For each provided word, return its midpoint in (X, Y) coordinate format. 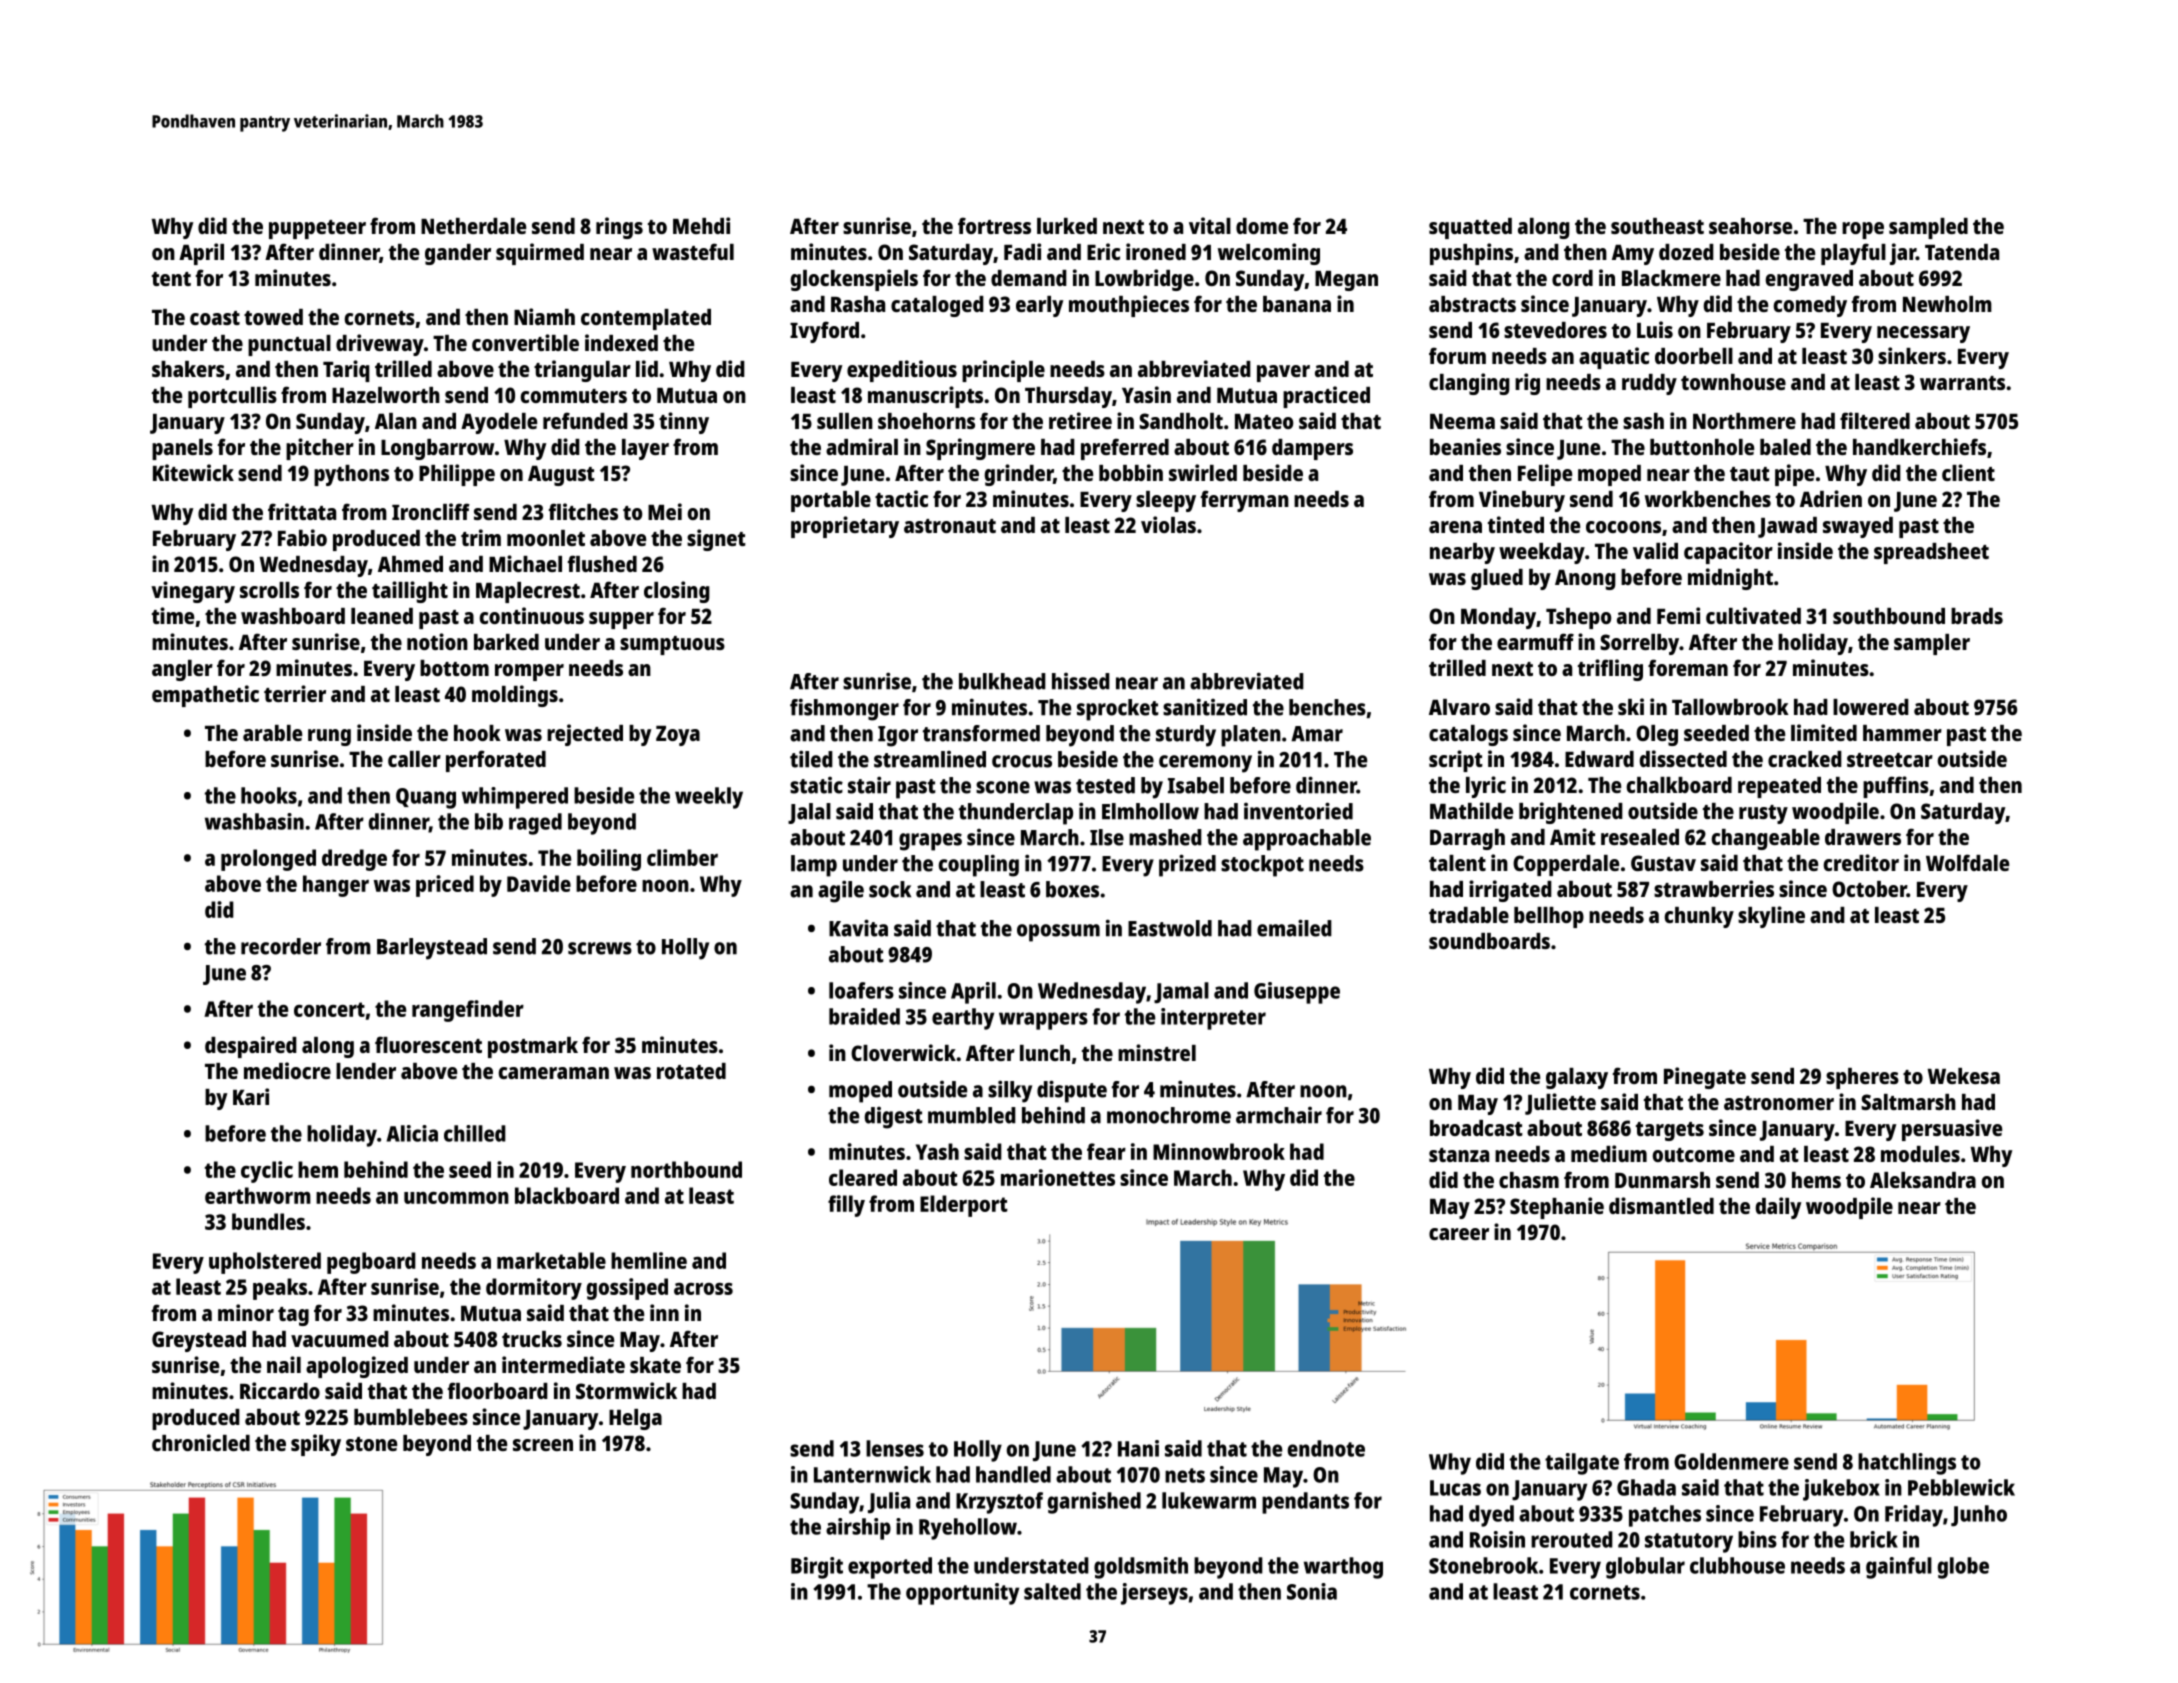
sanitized (1205, 707)
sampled (1928, 228)
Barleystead (432, 949)
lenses (895, 1448)
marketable (551, 1260)
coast (215, 318)
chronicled (201, 1442)
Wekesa (1964, 1076)
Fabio (302, 537)
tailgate (1582, 1464)
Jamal (1181, 993)
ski (1631, 706)
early (1039, 306)
